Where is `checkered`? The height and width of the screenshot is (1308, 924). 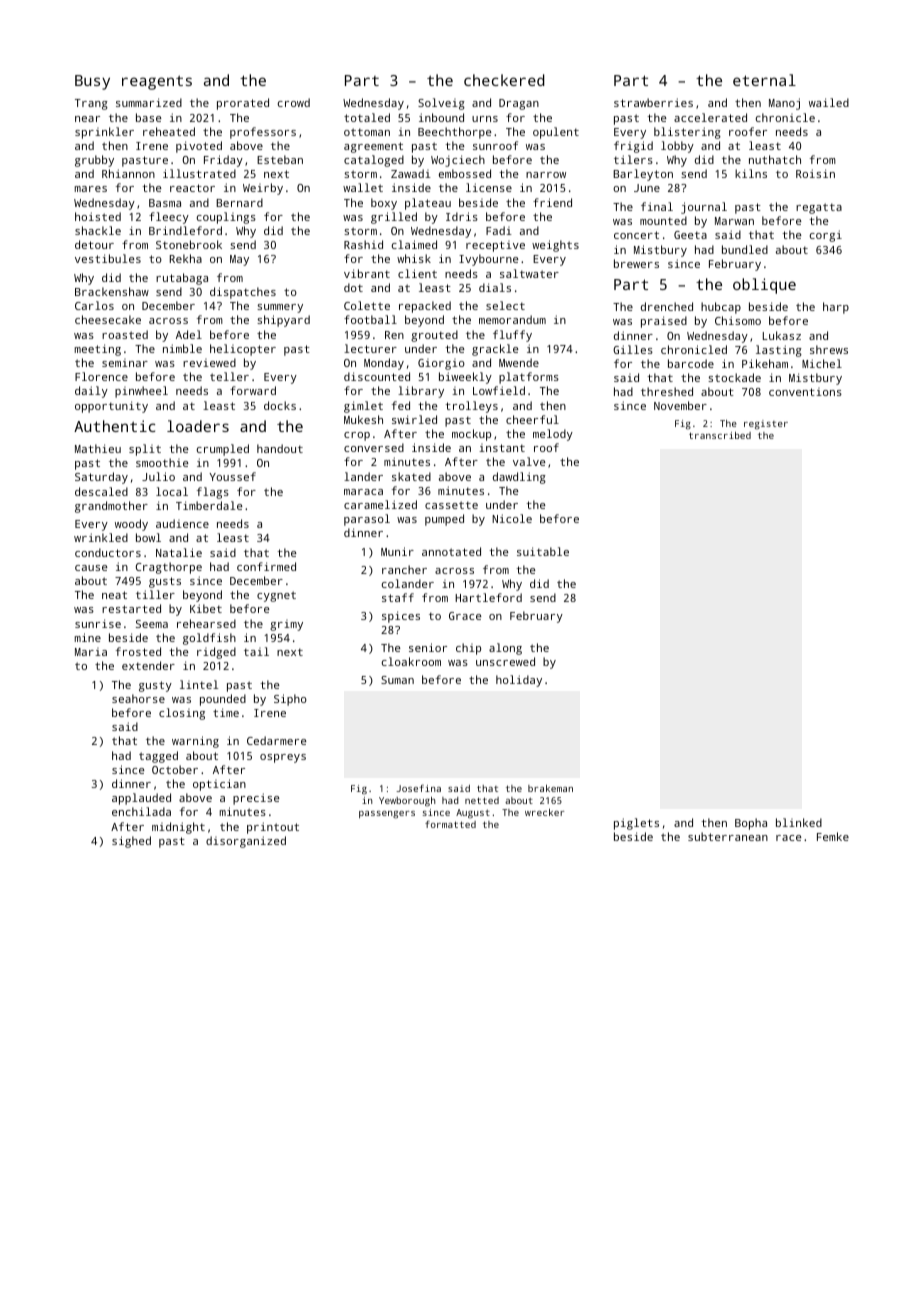 checkered is located at coordinates (504, 80).
